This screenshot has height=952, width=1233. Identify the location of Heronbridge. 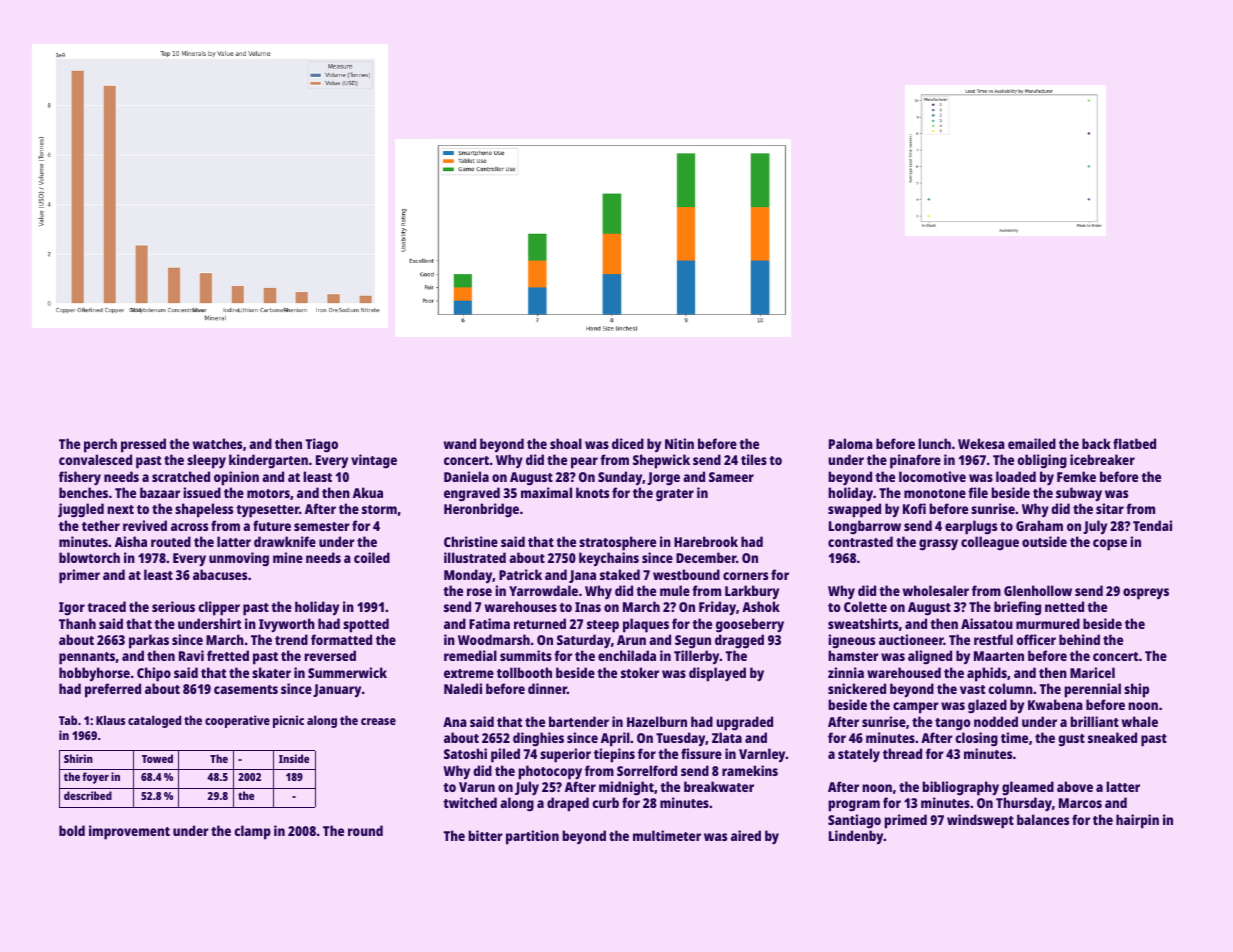
(481, 510).
